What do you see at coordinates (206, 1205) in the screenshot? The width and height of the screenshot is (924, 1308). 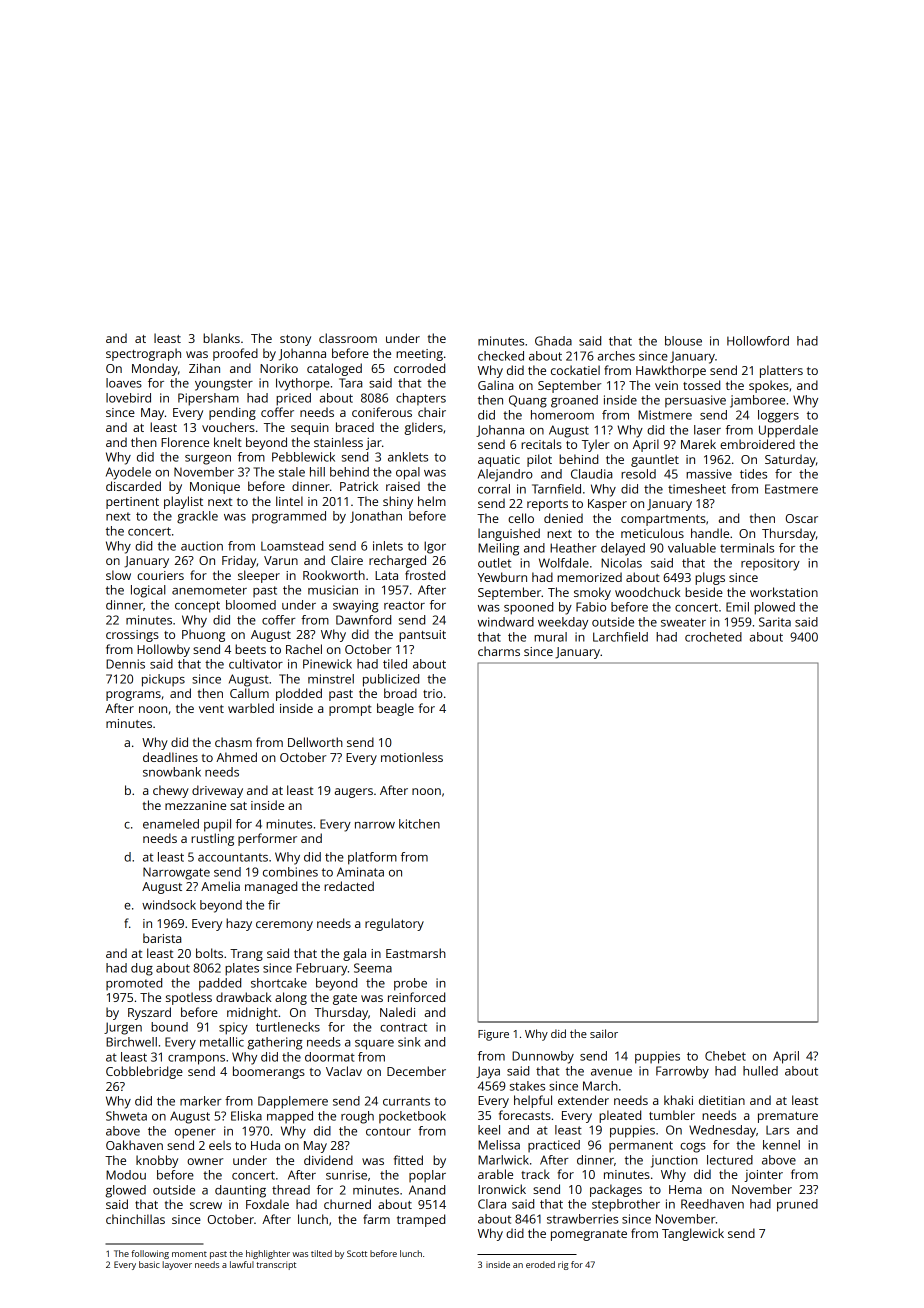 I see `screw` at bounding box center [206, 1205].
